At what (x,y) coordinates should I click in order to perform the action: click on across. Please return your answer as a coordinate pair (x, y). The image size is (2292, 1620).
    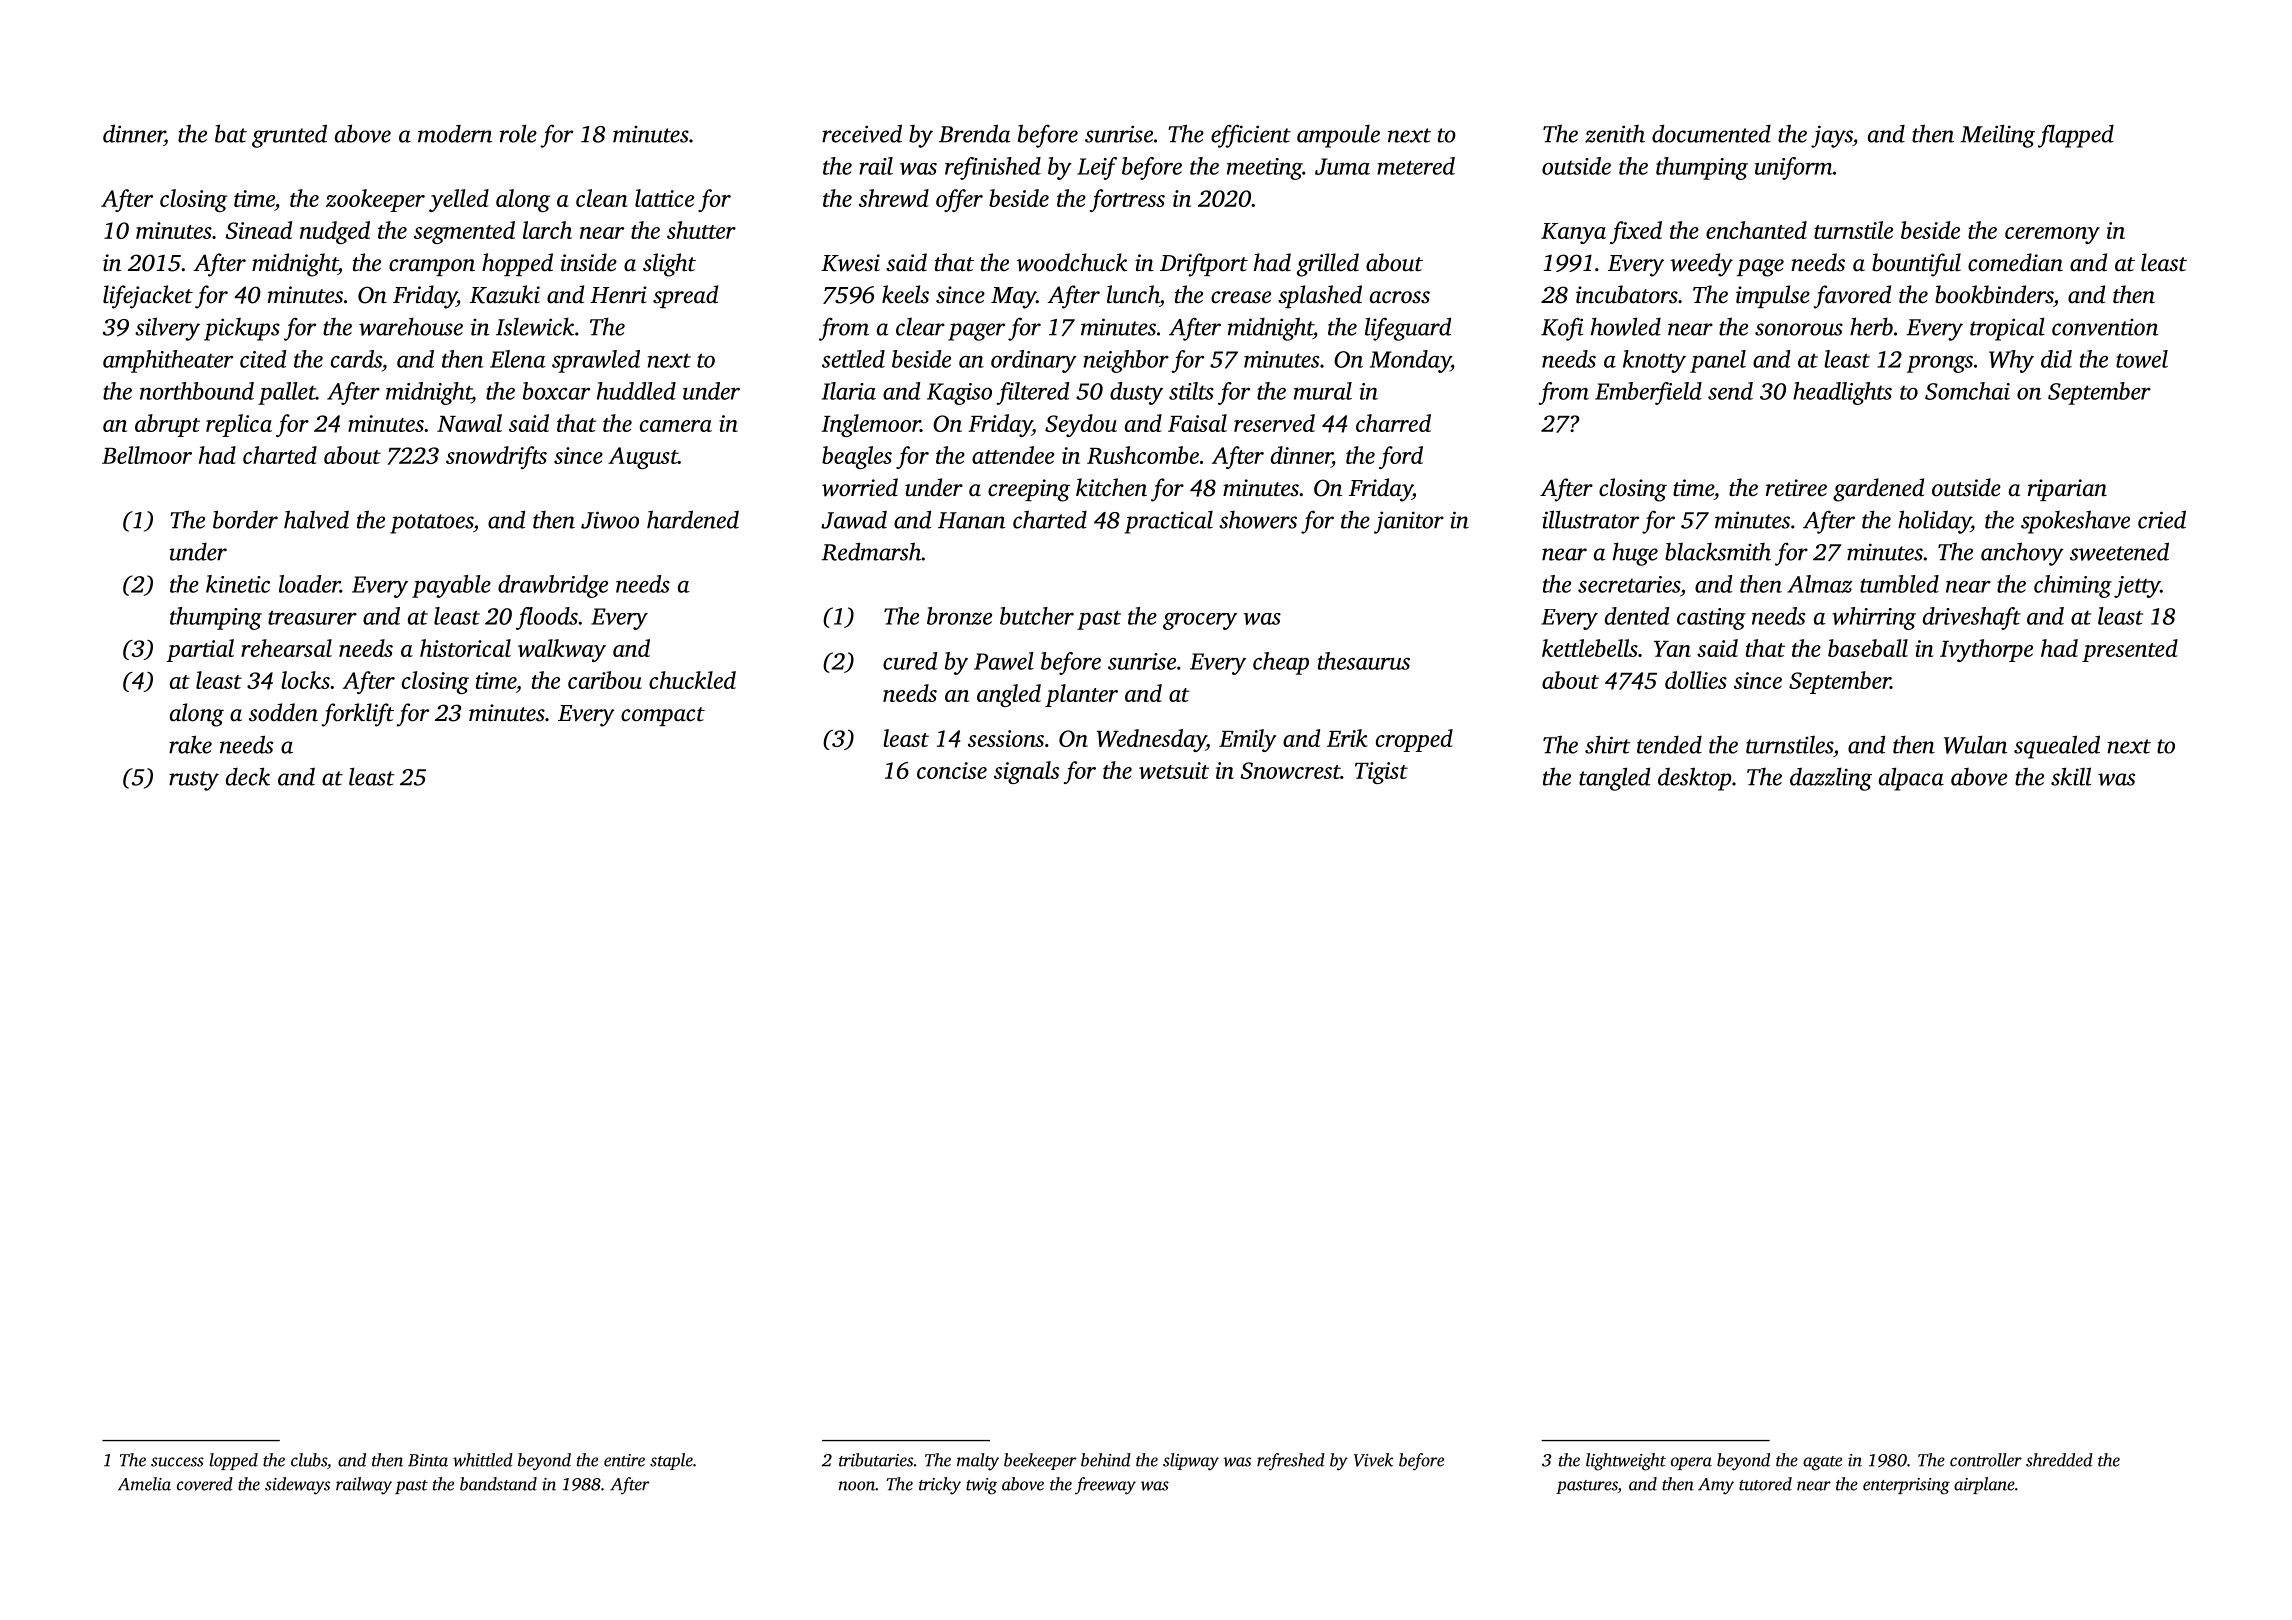
    Looking at the image, I should click on (1400, 297).
